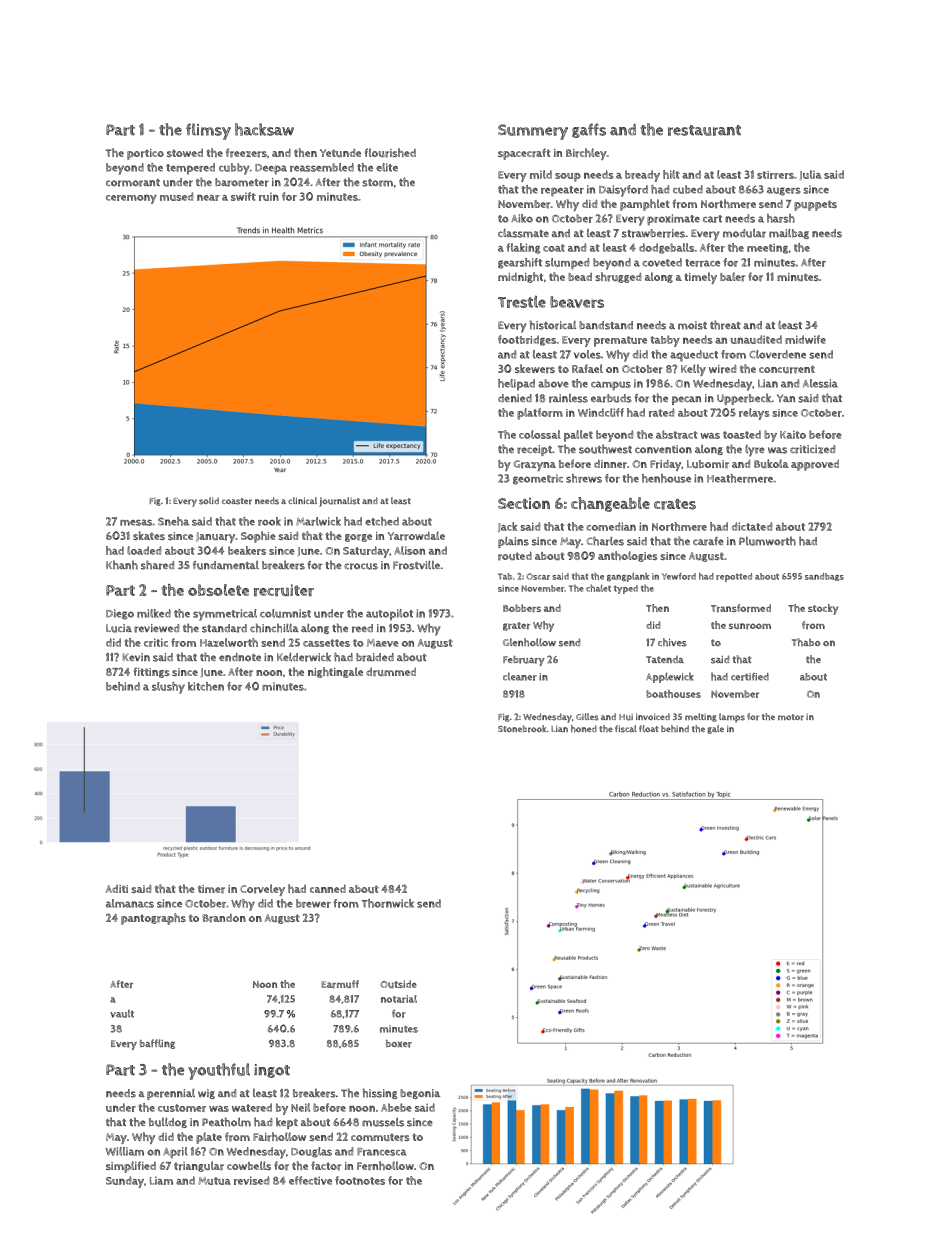  I want to click on Fairhollow, so click(279, 1137).
